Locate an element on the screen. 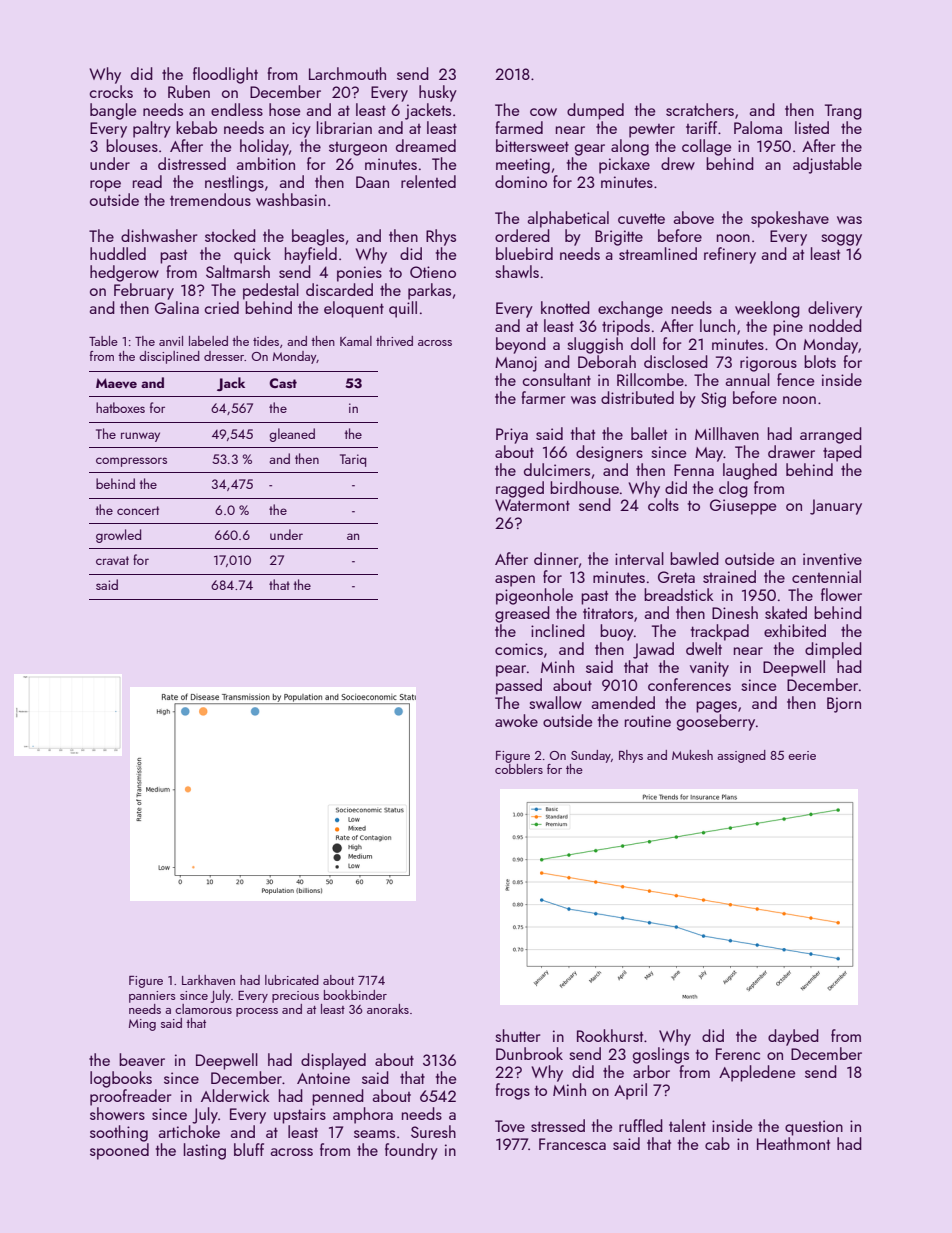 The height and width of the screenshot is (1233, 952). Francesca is located at coordinates (572, 1144).
